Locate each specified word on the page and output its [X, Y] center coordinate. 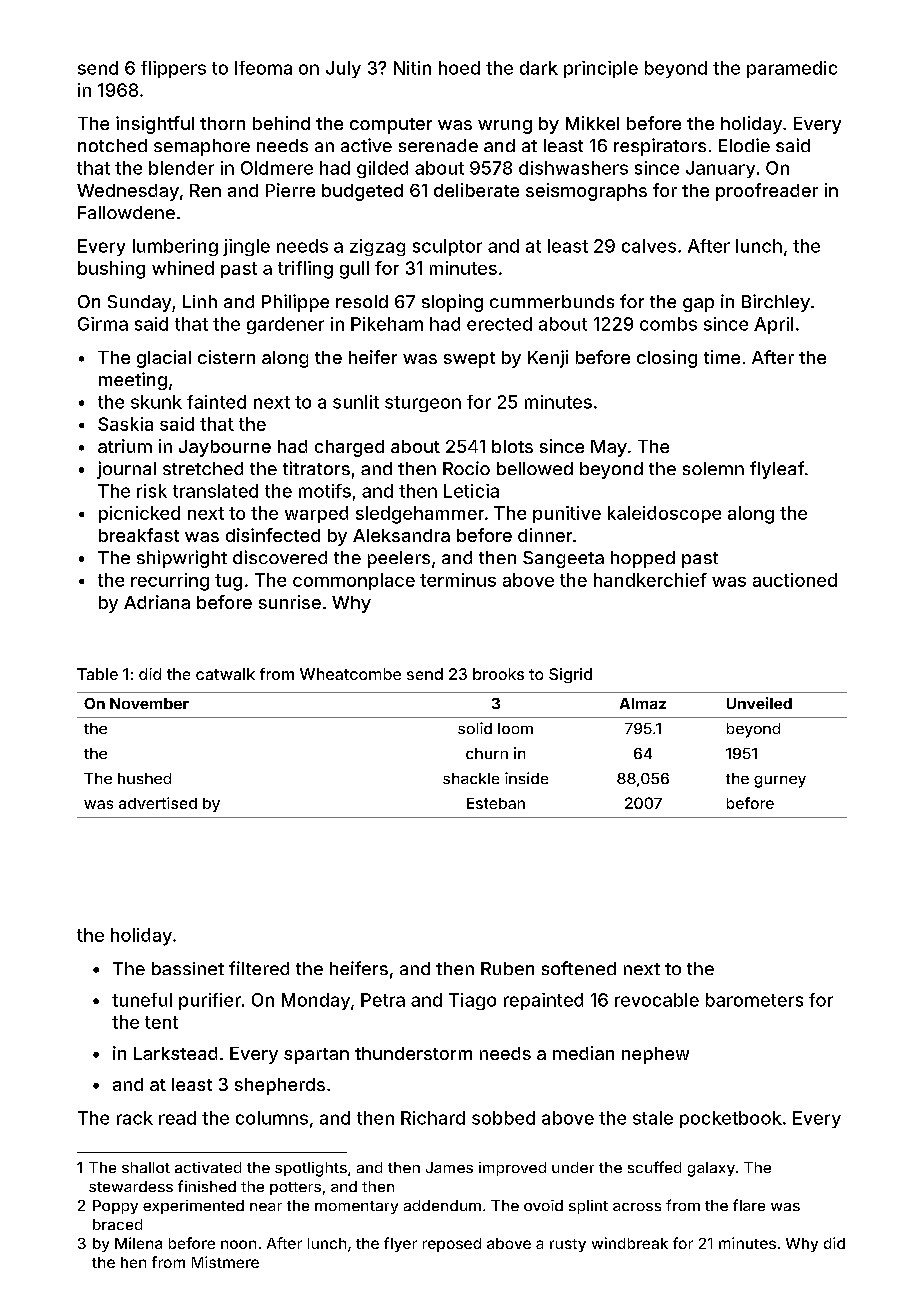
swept [469, 360]
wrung [505, 127]
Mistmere [225, 1262]
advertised [158, 803]
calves [649, 246]
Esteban [496, 803]
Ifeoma [263, 68]
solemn [713, 468]
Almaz [643, 703]
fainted [216, 402]
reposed [452, 1245]
